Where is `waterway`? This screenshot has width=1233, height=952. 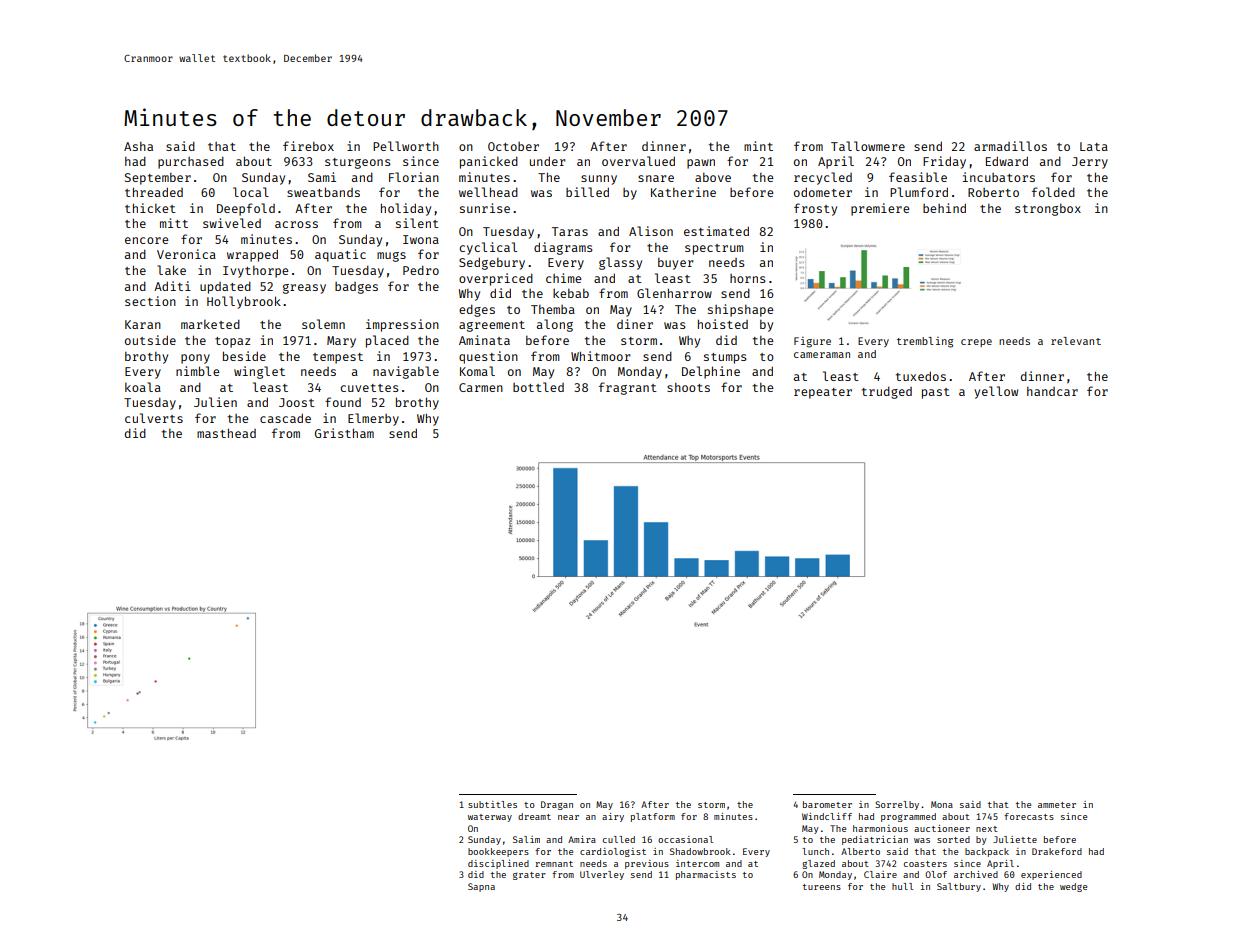 waterway is located at coordinates (490, 818).
